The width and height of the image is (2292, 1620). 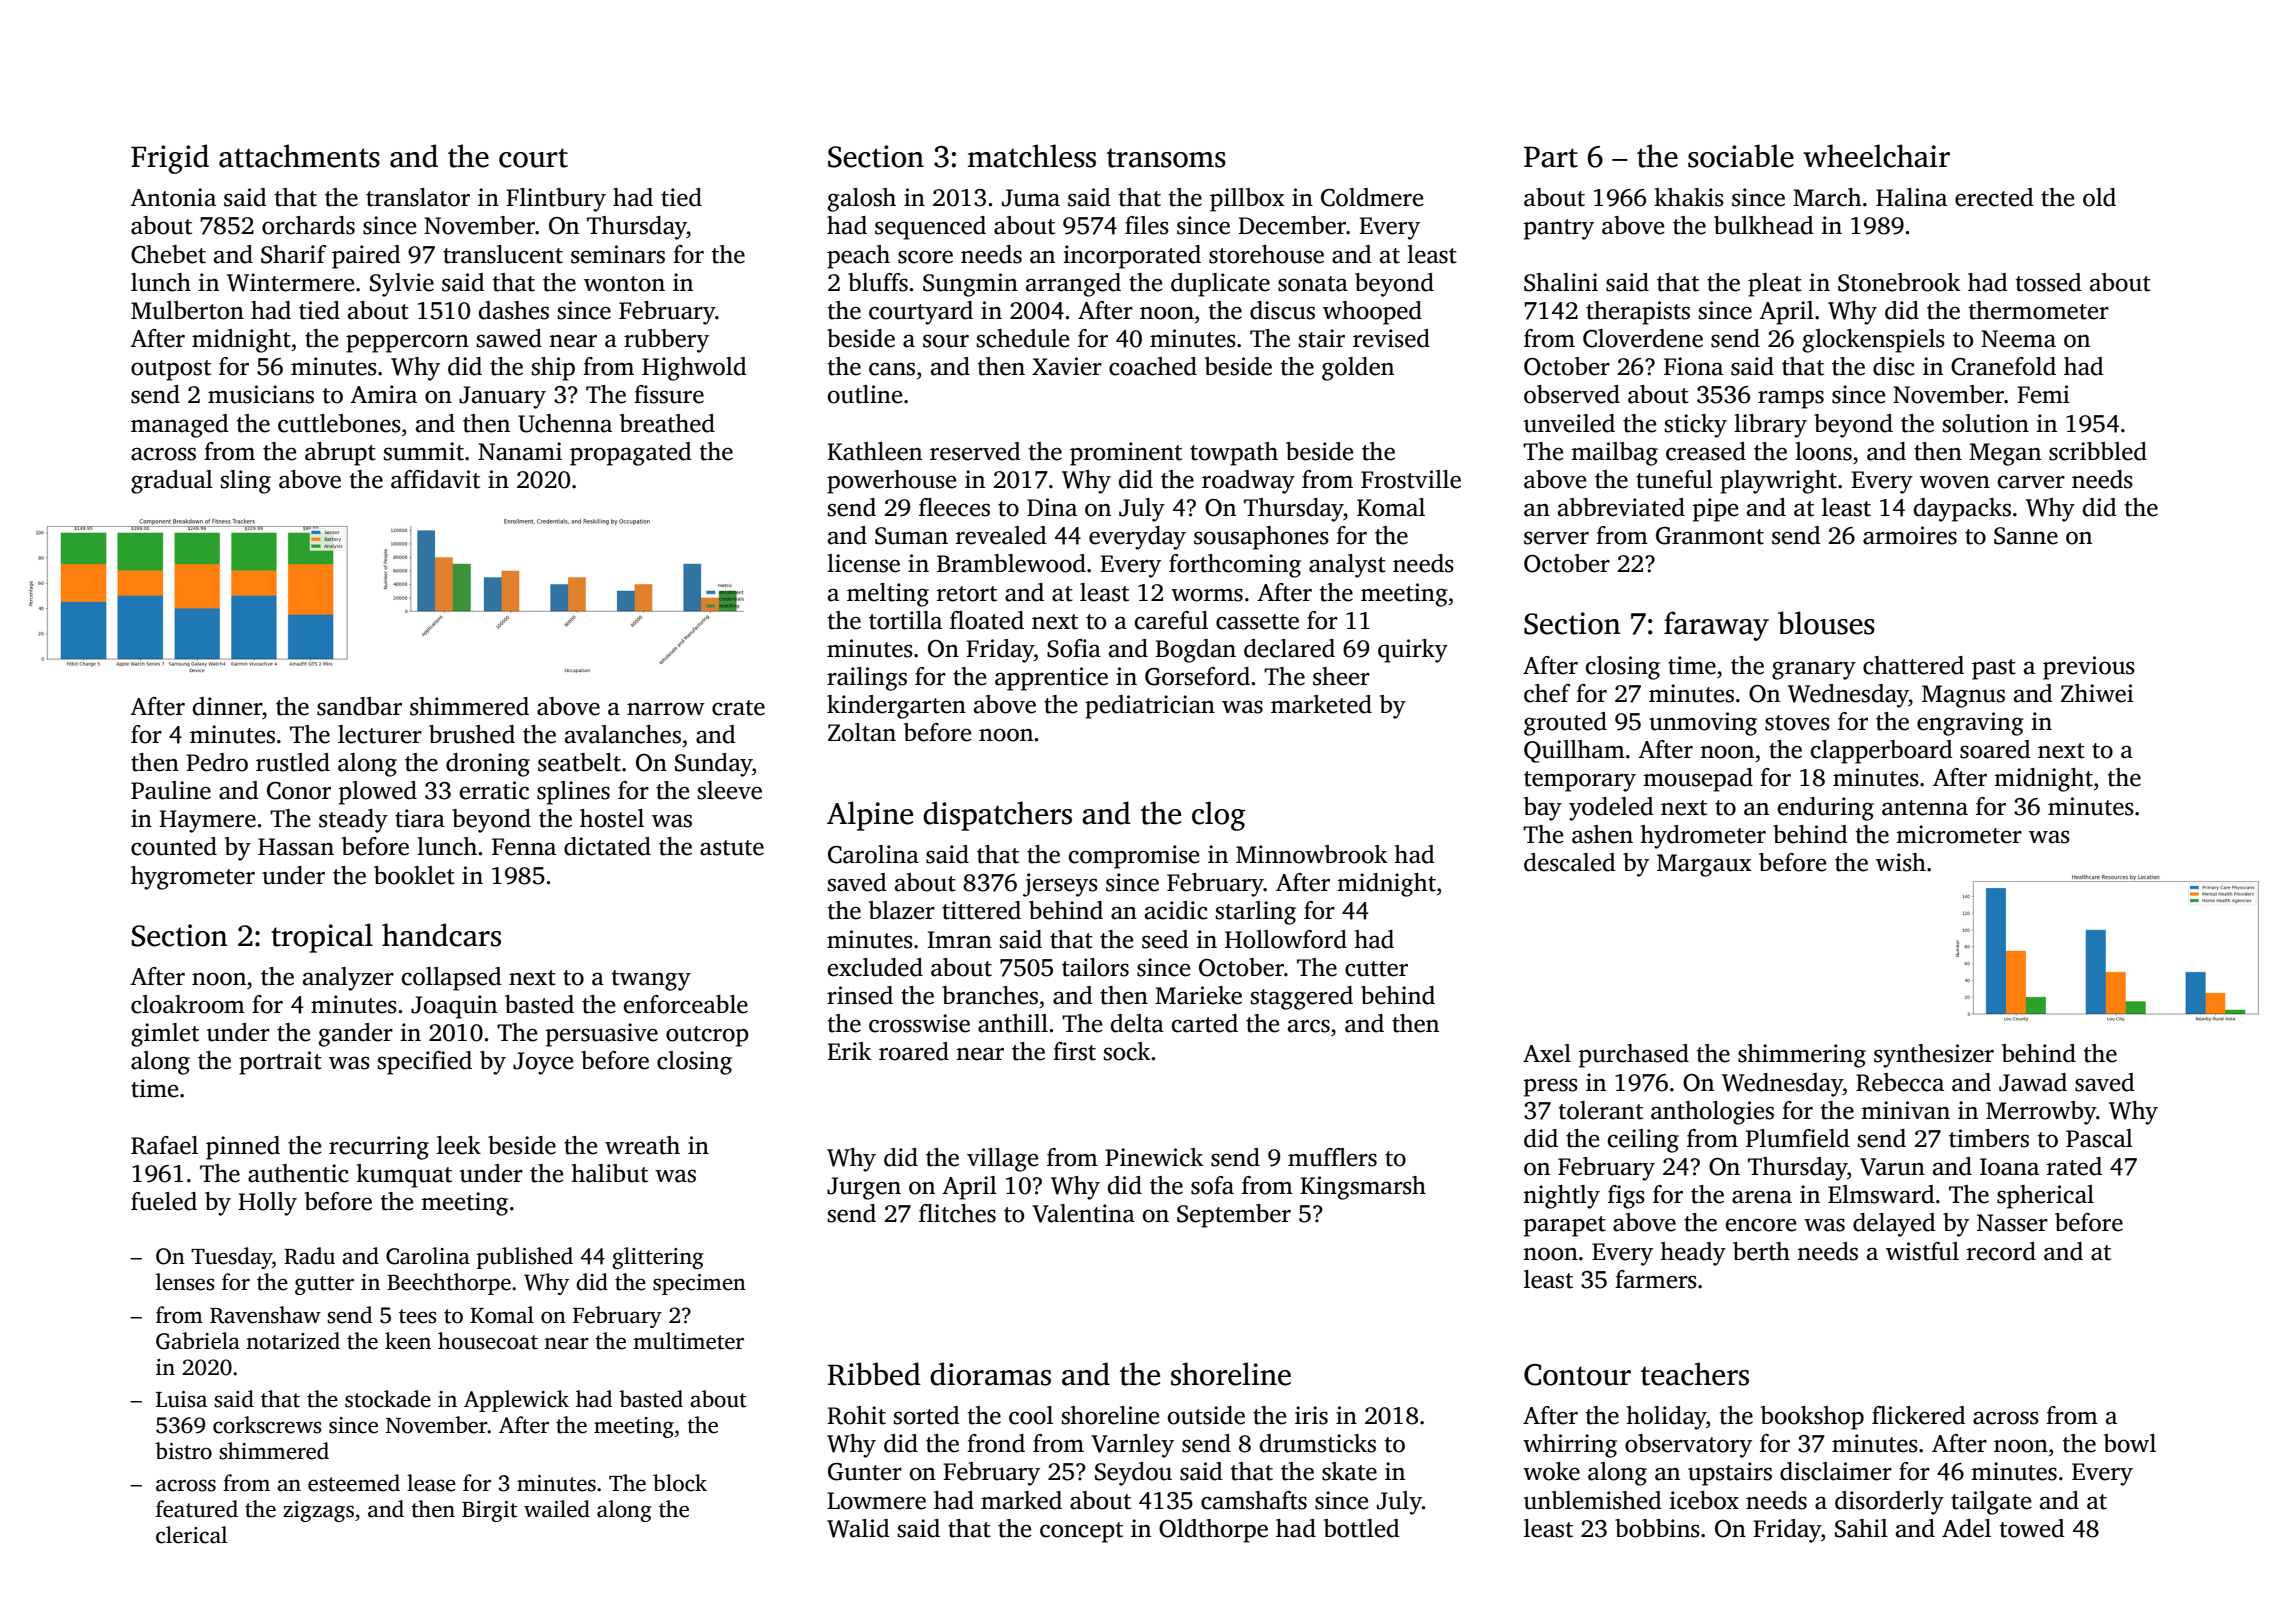 What do you see at coordinates (227, 706) in the image?
I see `dinner` at bounding box center [227, 706].
